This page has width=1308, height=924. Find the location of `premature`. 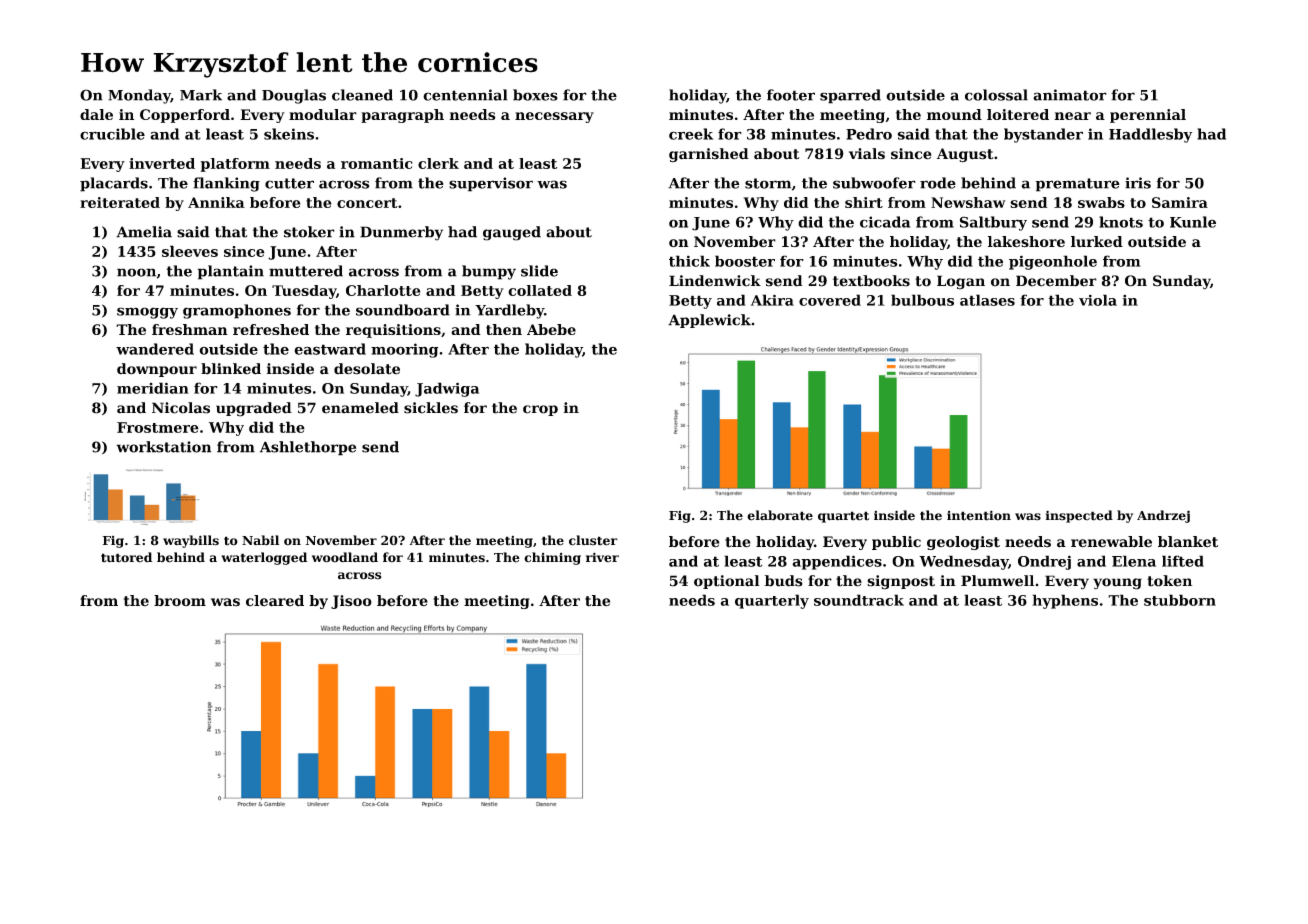

premature is located at coordinates (1078, 185).
